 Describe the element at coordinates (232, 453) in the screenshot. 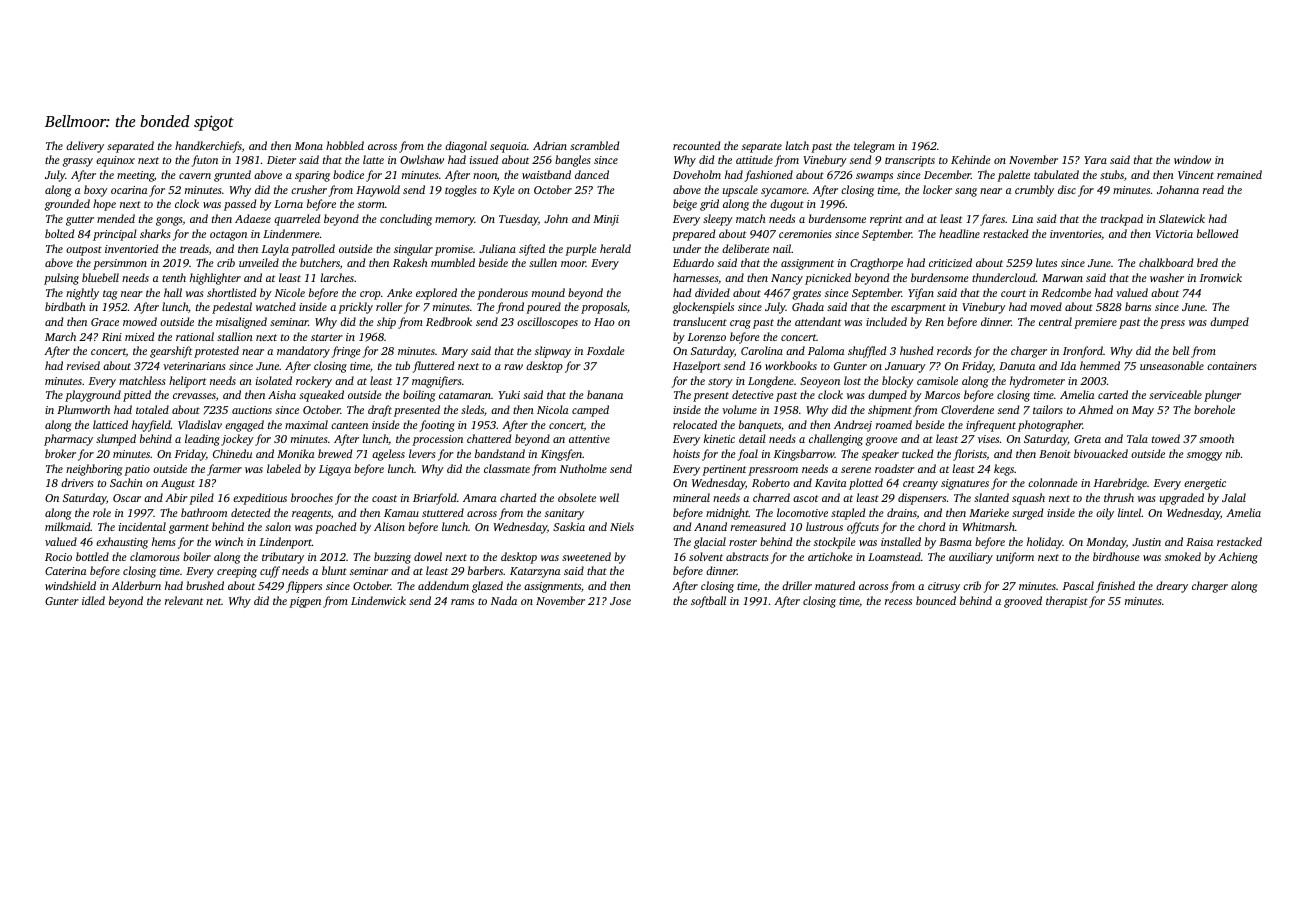

I see `Chinedu` at that location.
